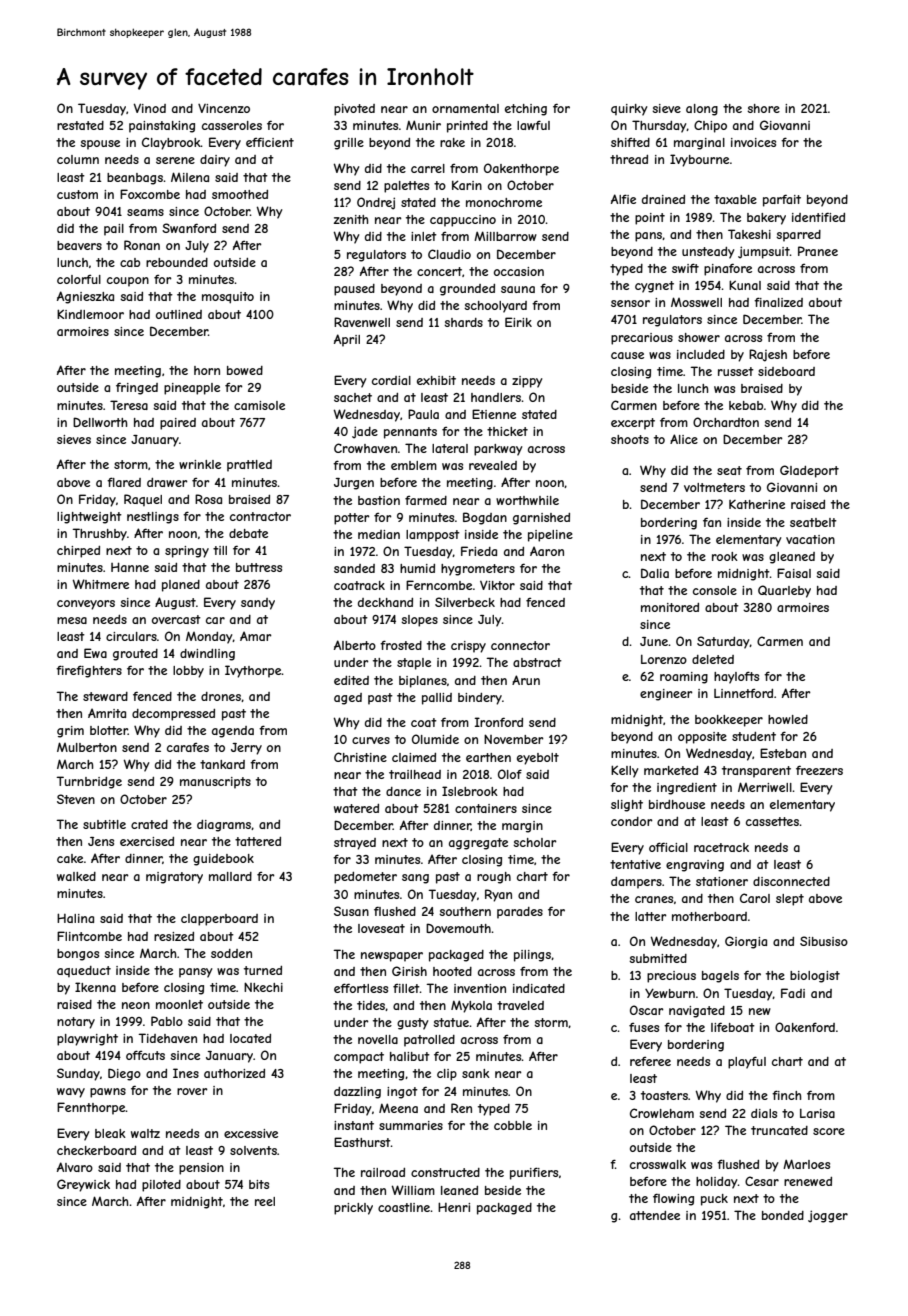  What do you see at coordinates (85, 297) in the document?
I see `Agnieszka` at bounding box center [85, 297].
